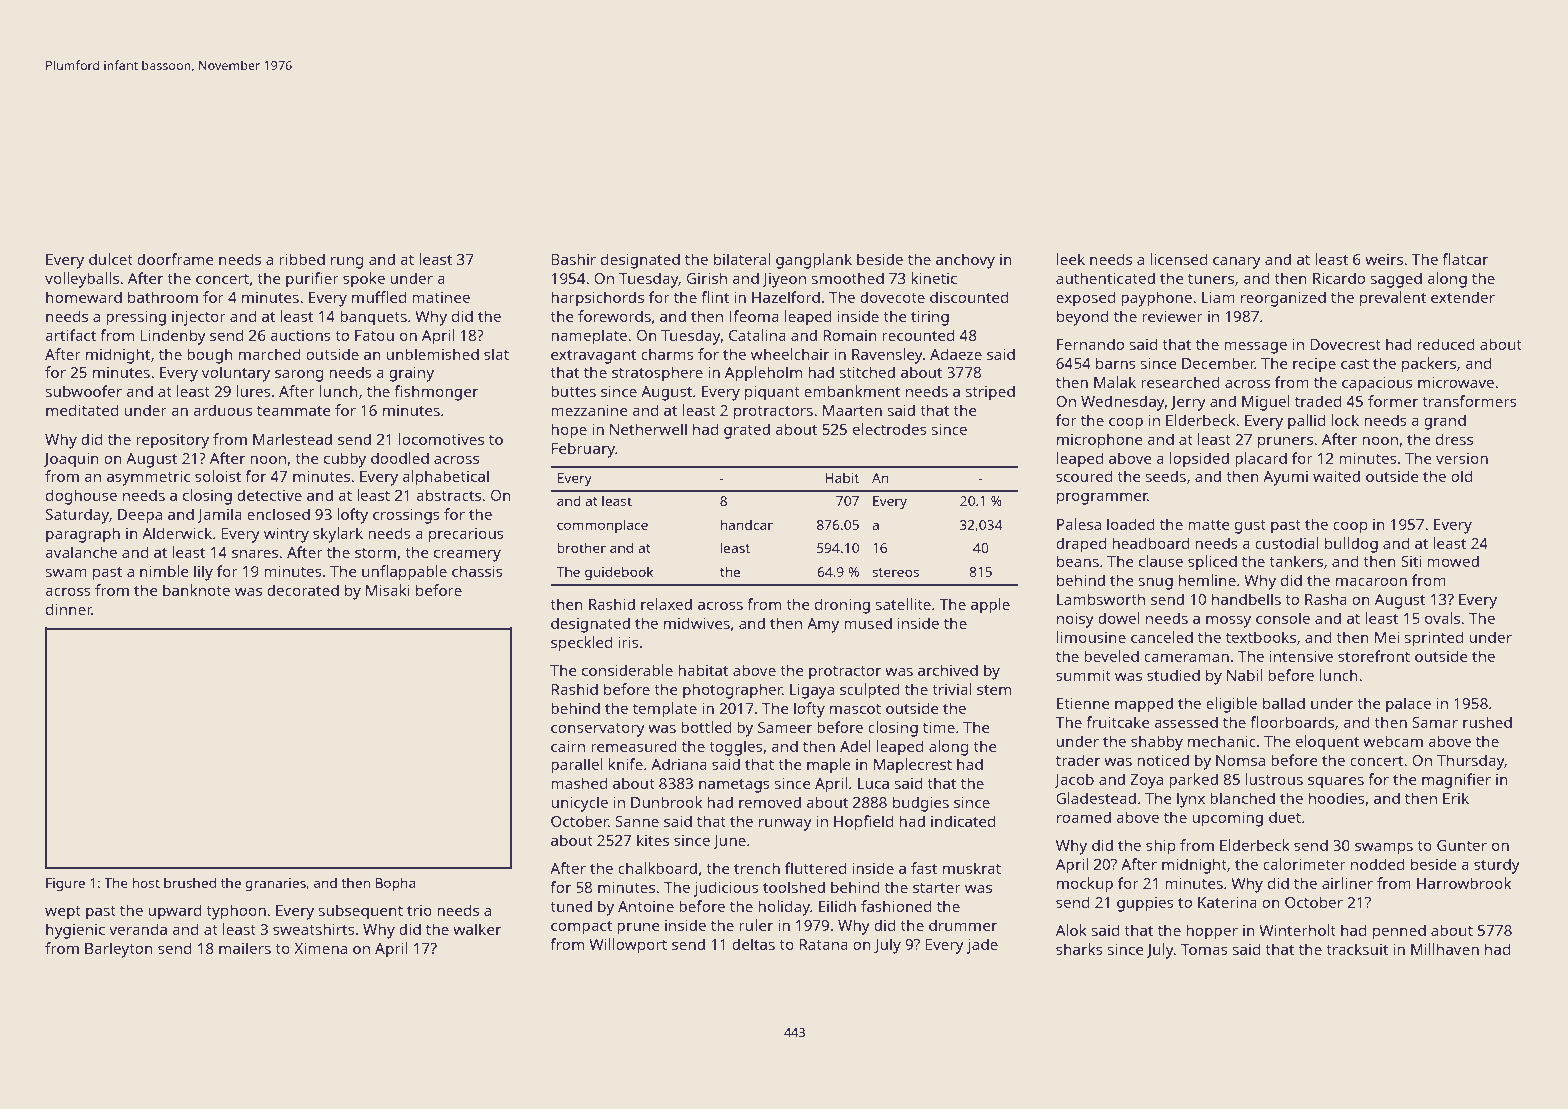 This image has width=1568, height=1109. Describe the element at coordinates (657, 868) in the image. I see `chalkboard` at that location.
